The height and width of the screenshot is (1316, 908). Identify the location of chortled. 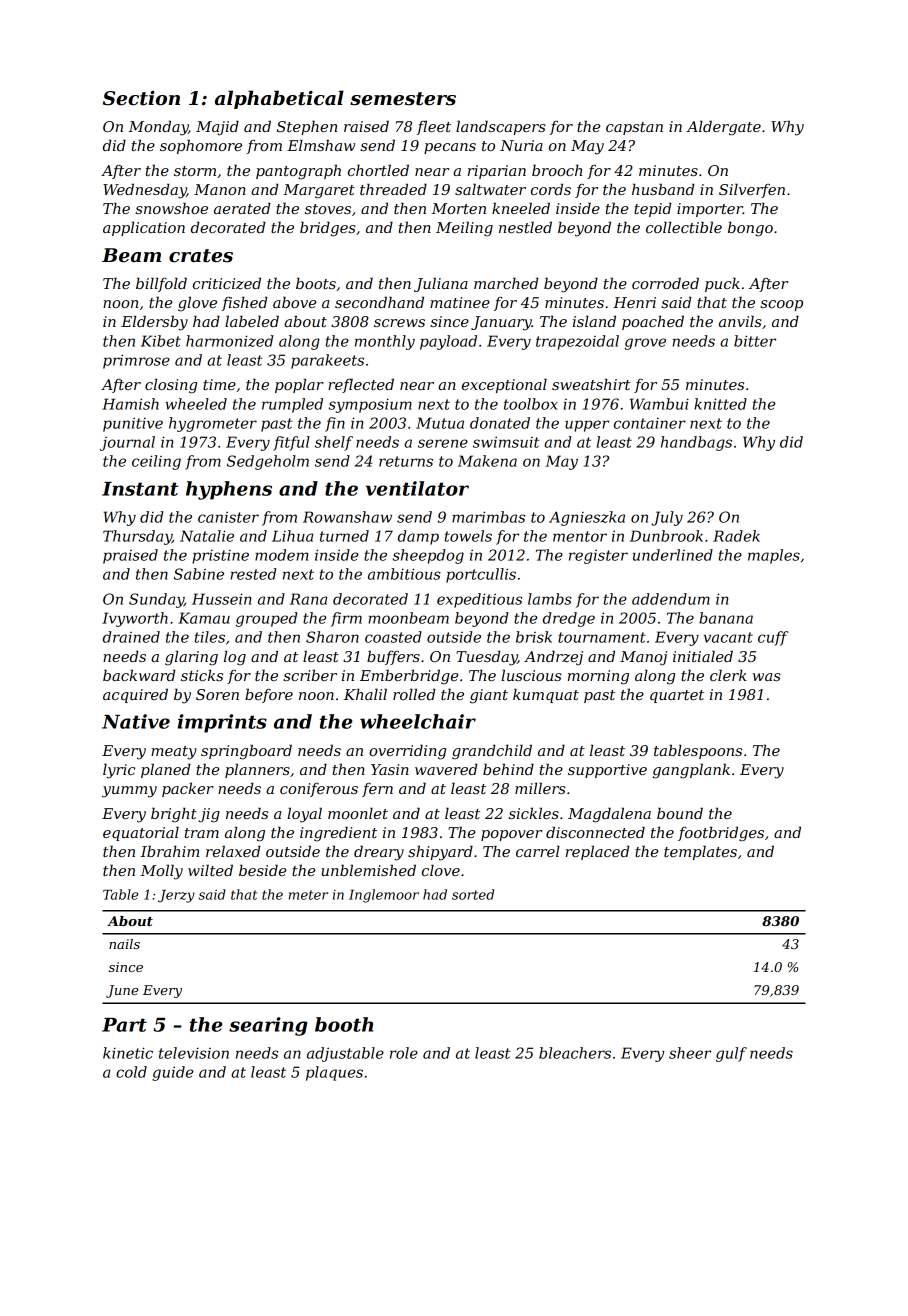
(378, 170).
